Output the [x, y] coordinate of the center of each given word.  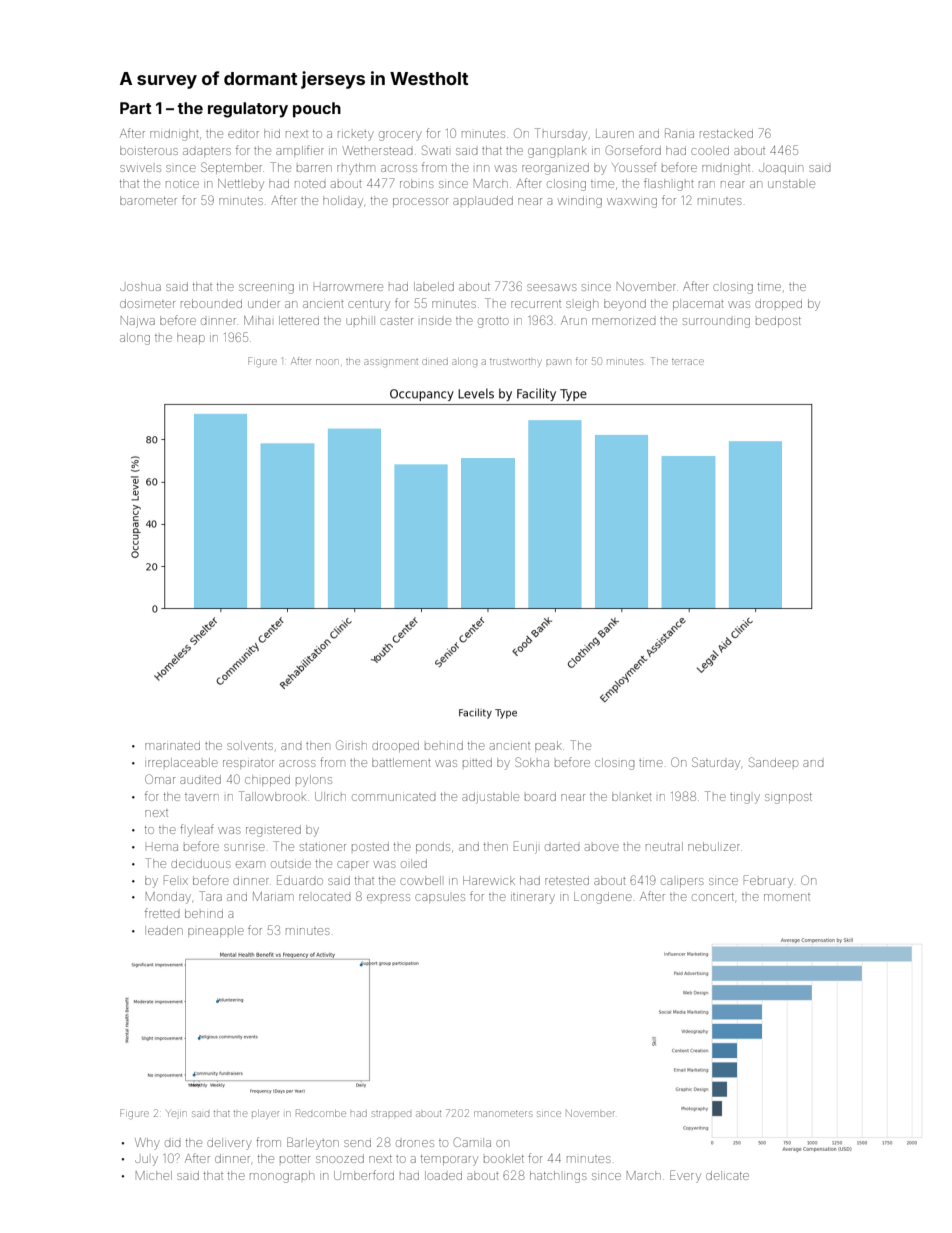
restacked [726, 133]
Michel [154, 1175]
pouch [317, 110]
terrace [688, 362]
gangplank [557, 152]
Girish [351, 745]
